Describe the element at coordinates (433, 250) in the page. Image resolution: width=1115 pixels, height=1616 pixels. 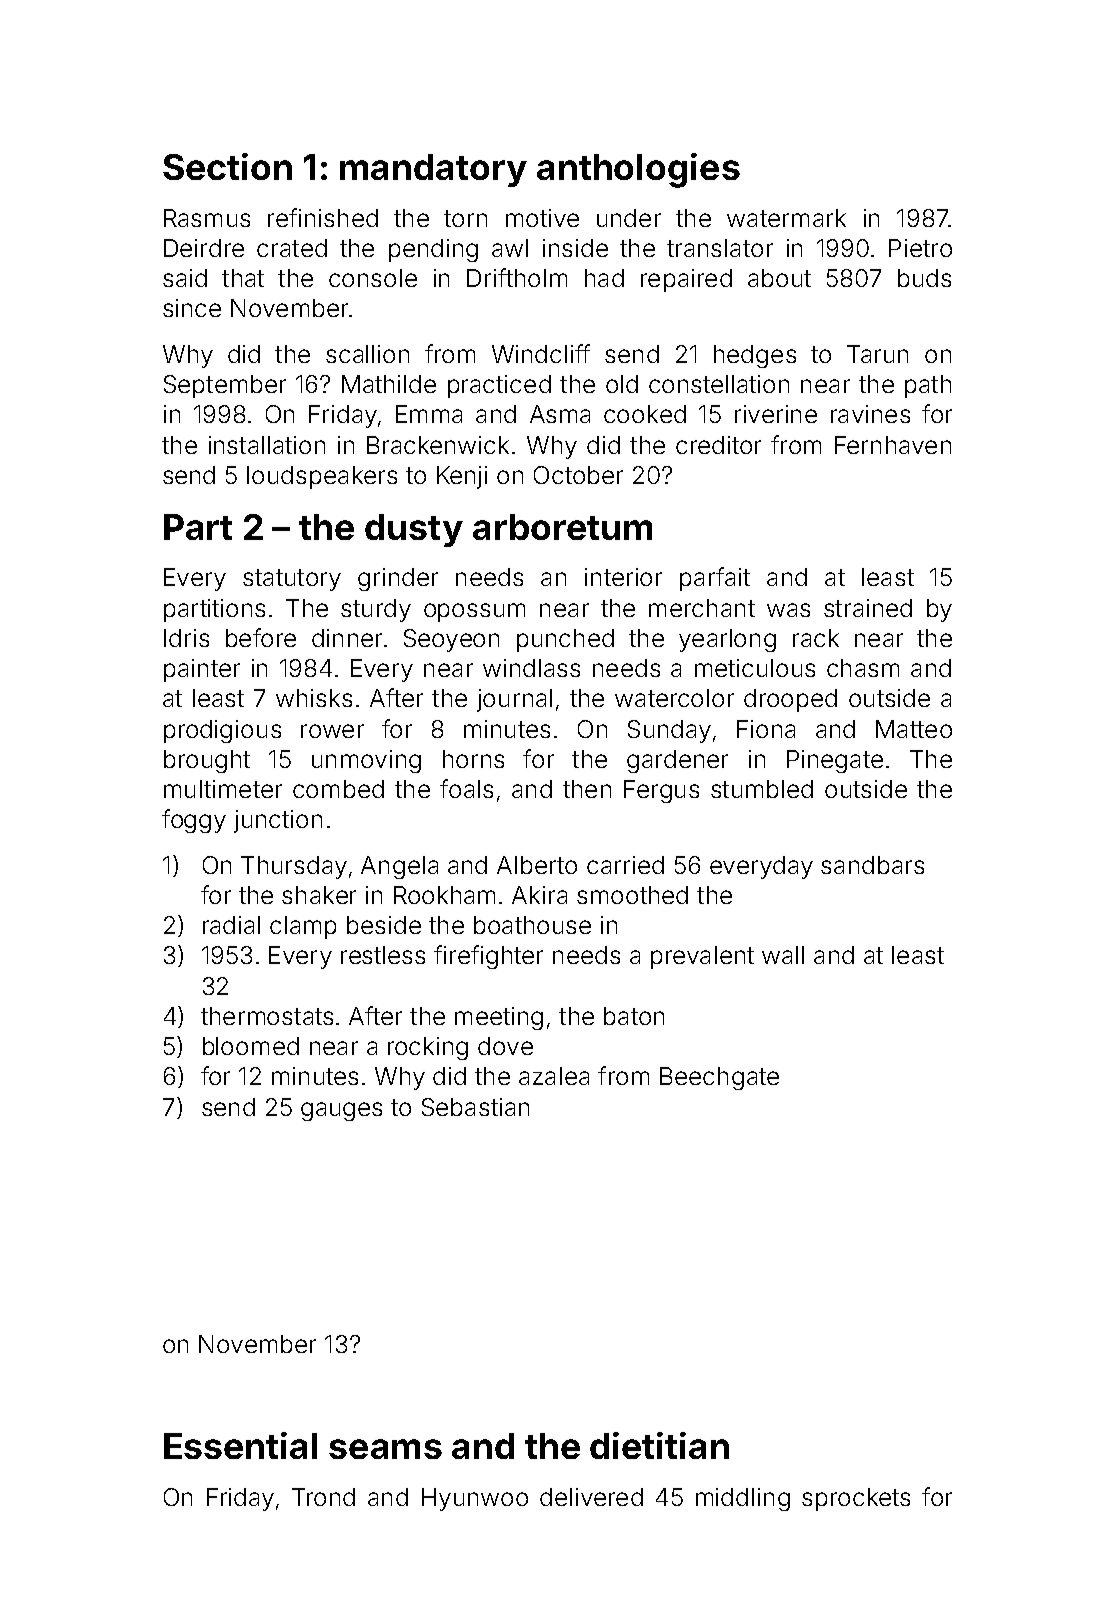
I see `pending` at that location.
